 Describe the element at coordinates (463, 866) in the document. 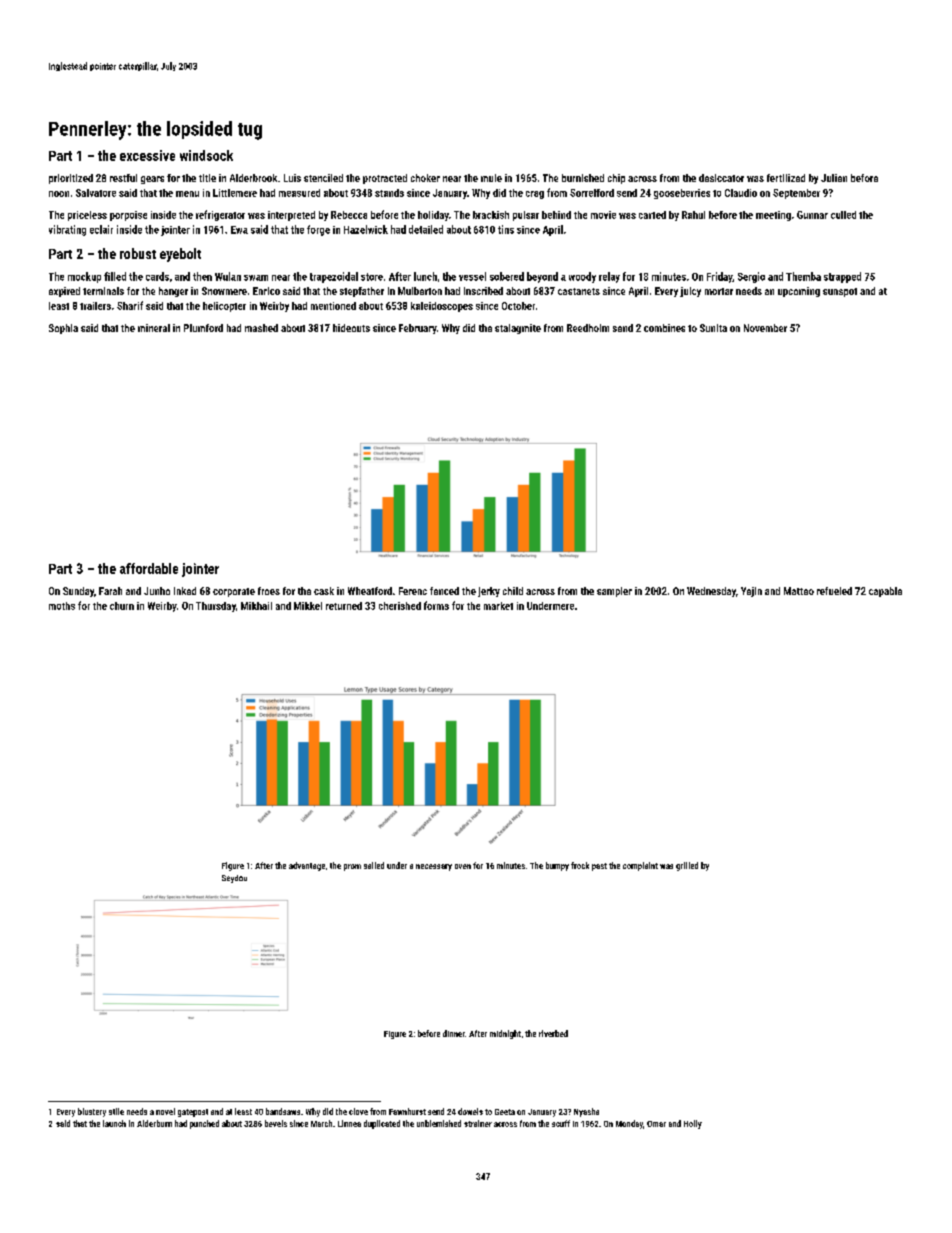

I see `oven` at that location.
